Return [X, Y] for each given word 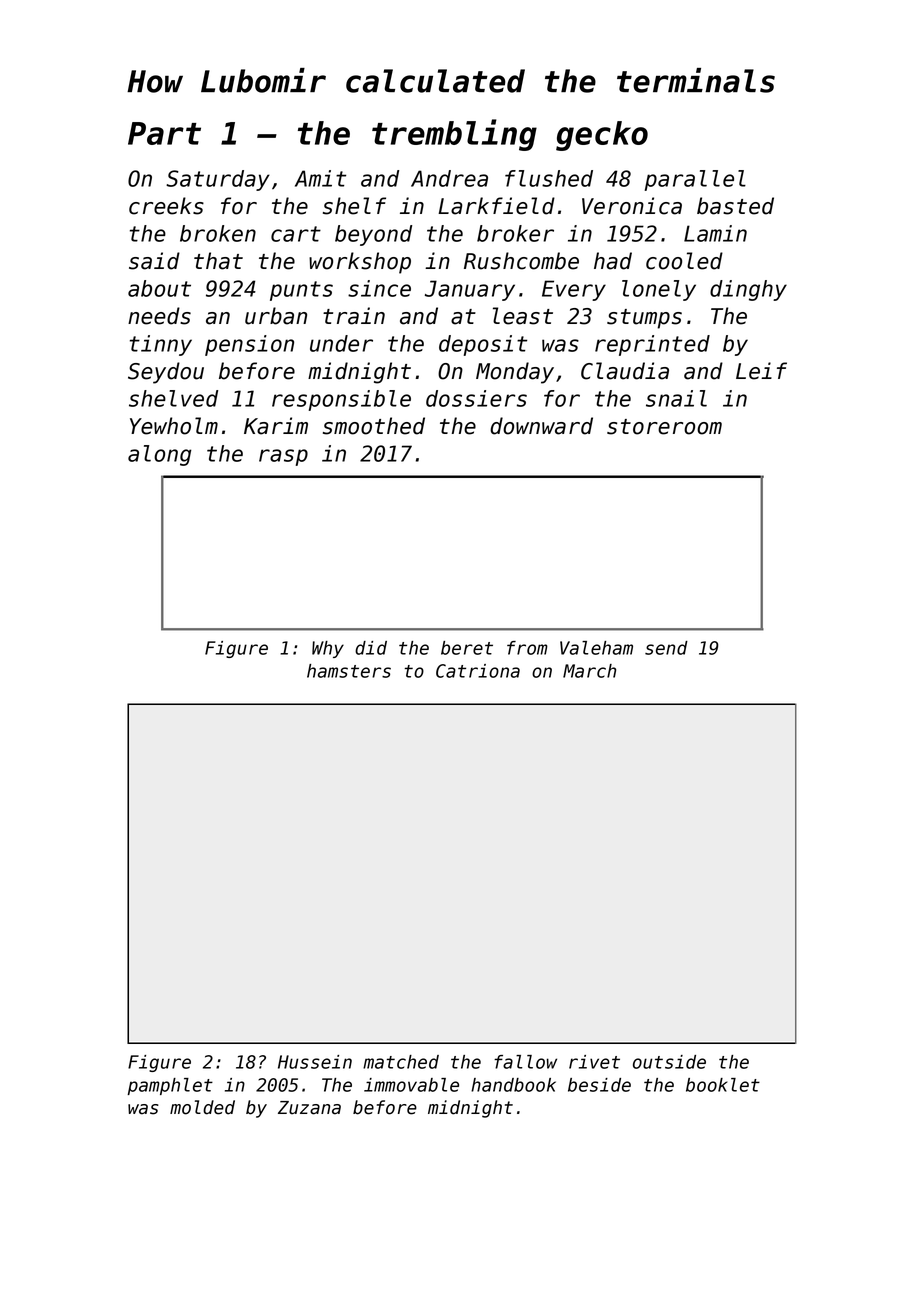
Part [164, 133]
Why [328, 649]
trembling [454, 135]
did [371, 648]
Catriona [478, 671]
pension [249, 345]
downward [541, 426]
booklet [723, 1085]
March [589, 671]
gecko [602, 136]
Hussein [315, 1062]
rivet [594, 1062]
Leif [761, 371]
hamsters [349, 671]
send [666, 648]
